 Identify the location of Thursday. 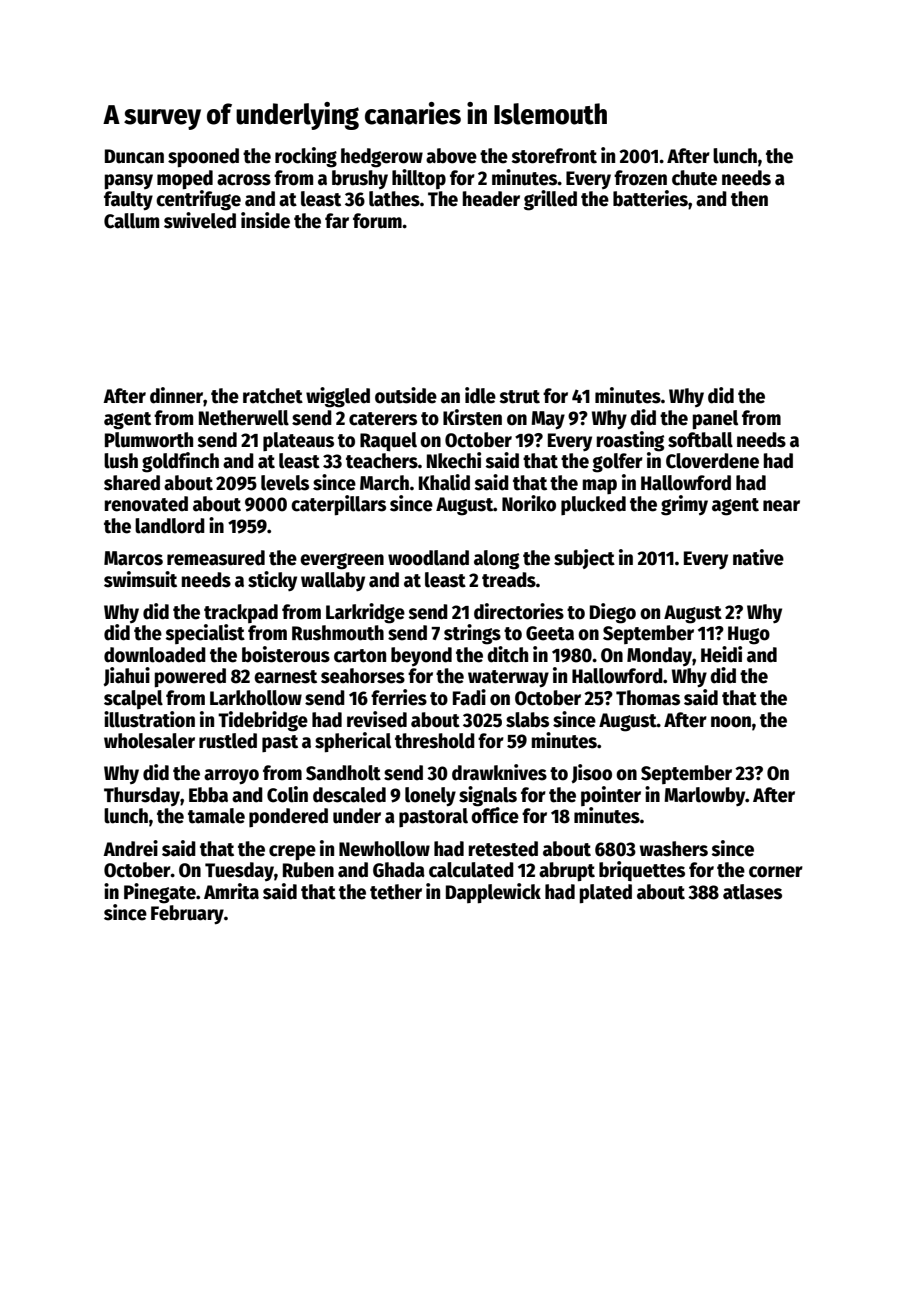
(142, 796).
